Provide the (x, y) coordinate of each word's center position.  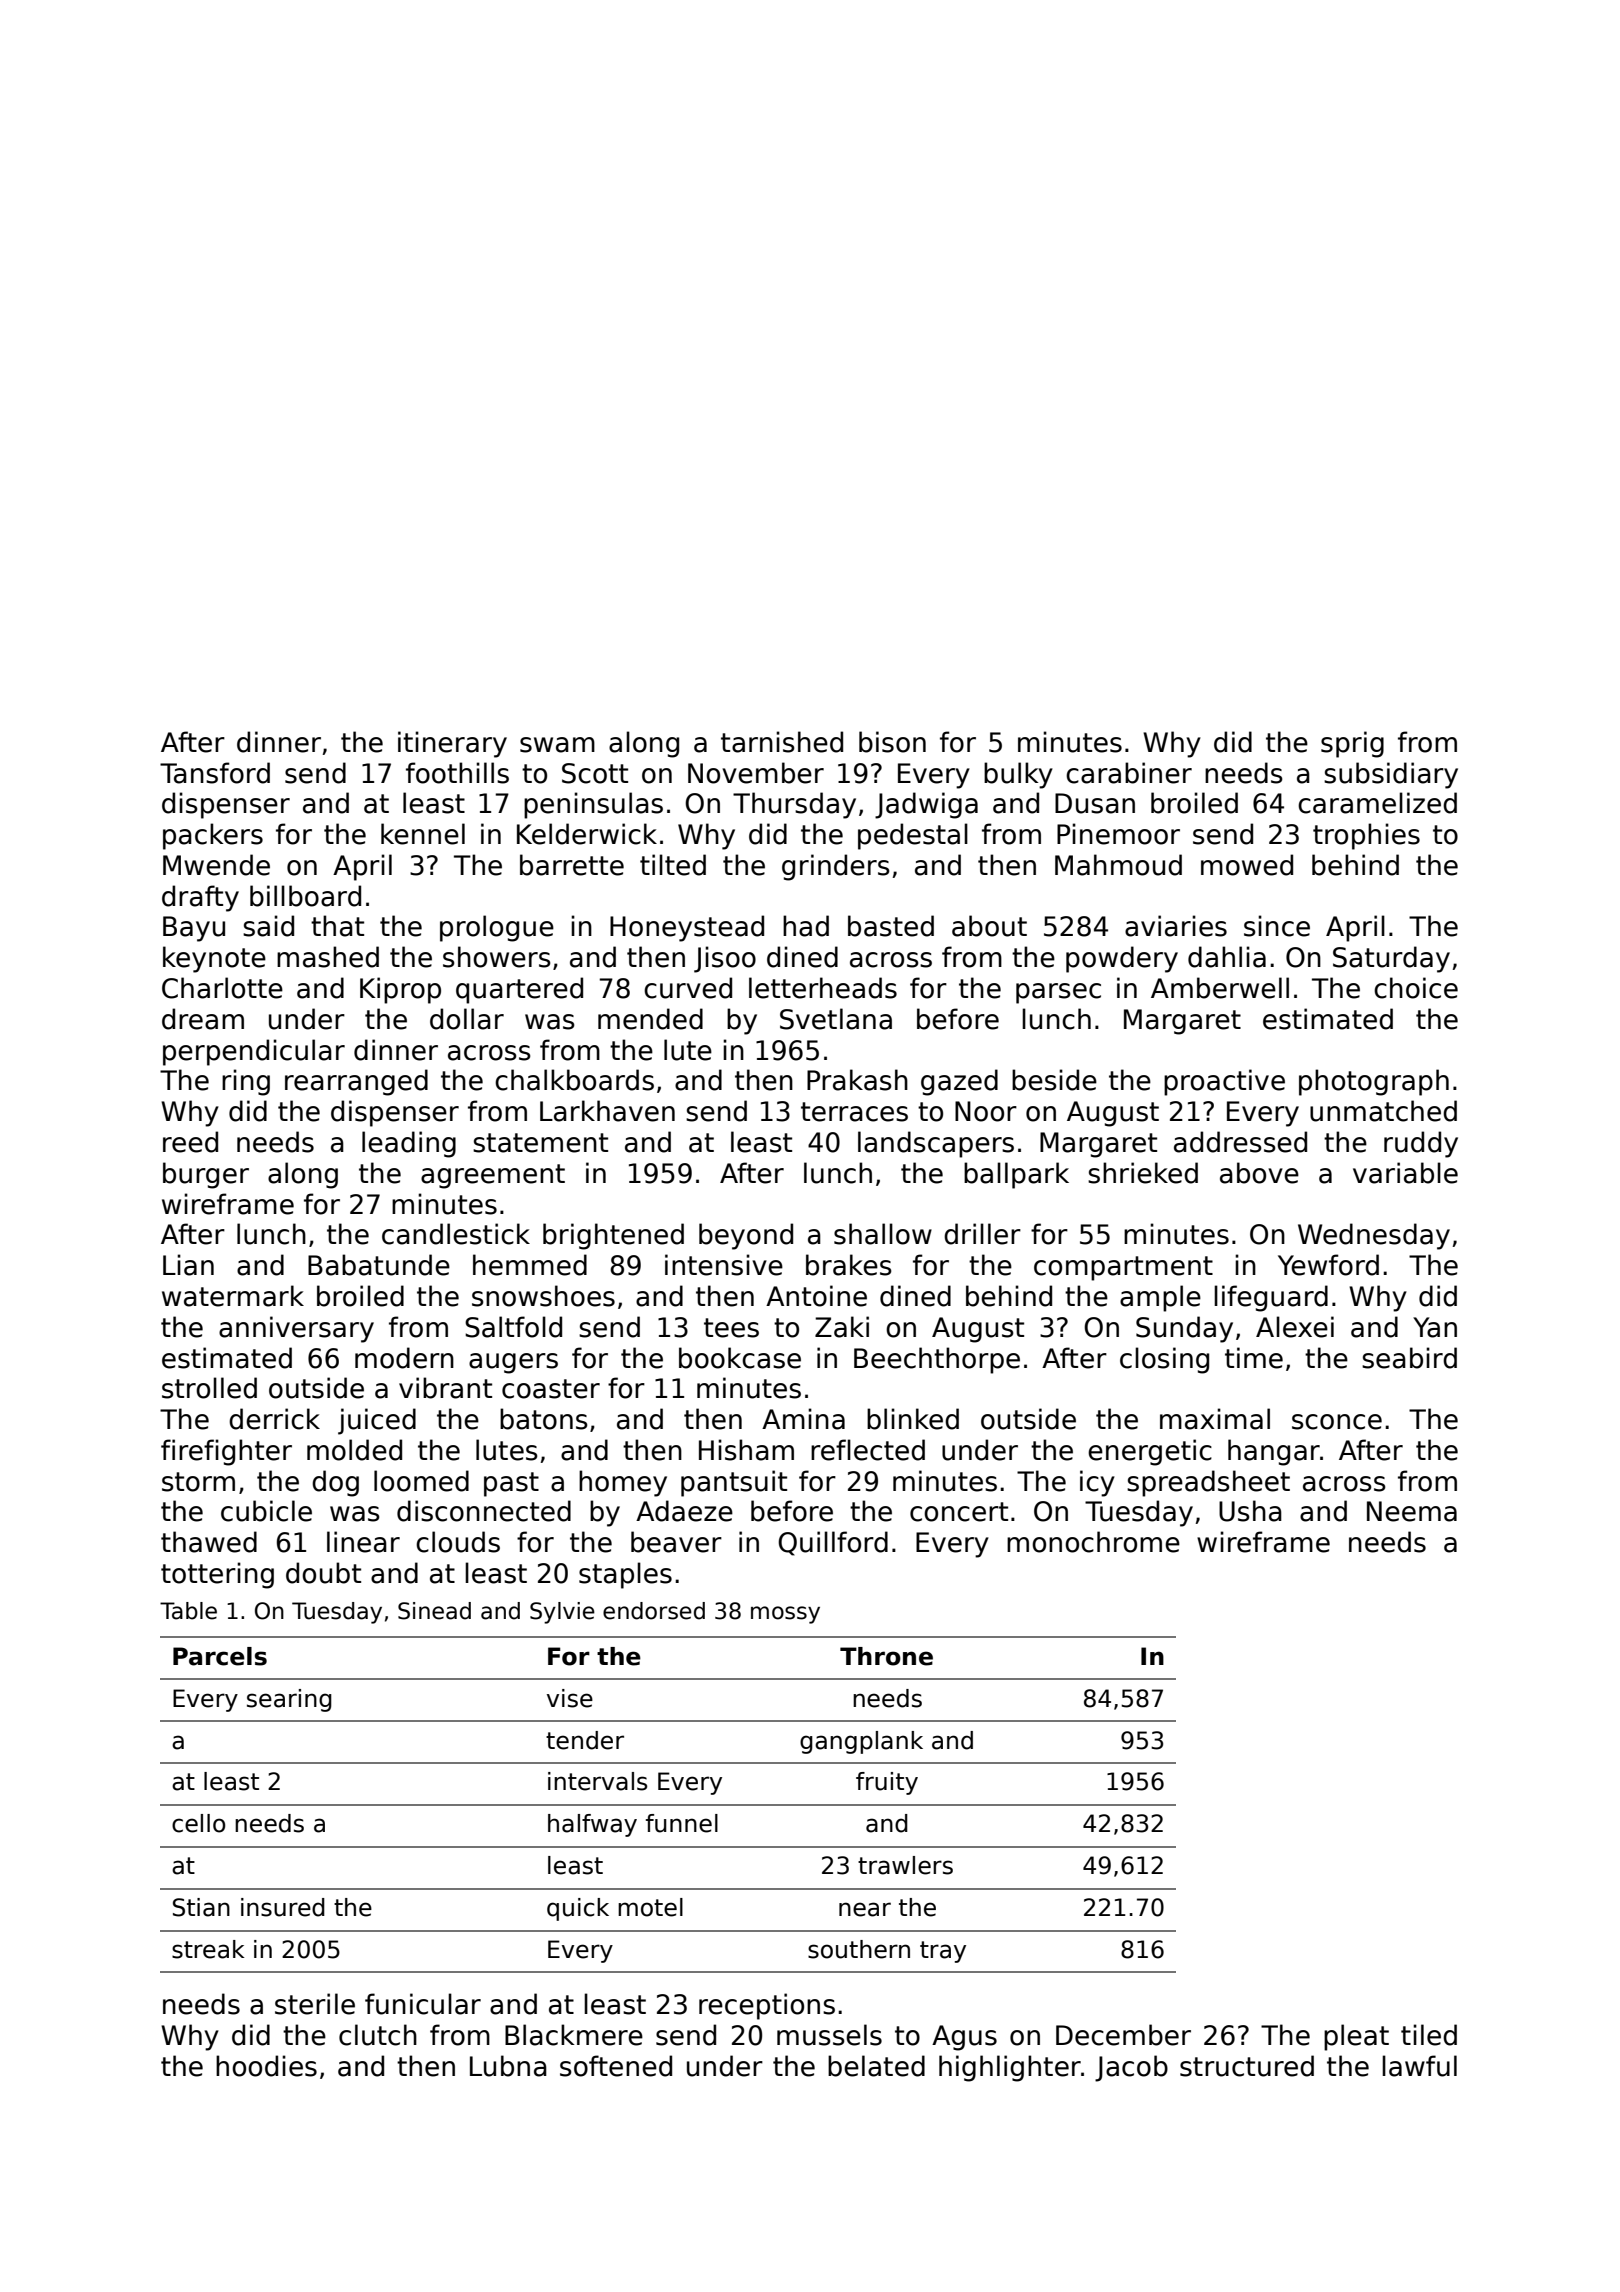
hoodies (266, 2066)
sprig (1352, 744)
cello (198, 1823)
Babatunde (379, 1265)
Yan (1435, 1327)
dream (203, 1019)
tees (731, 1328)
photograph (1374, 1082)
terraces (854, 1112)
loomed (421, 1481)
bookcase (740, 1358)
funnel (682, 1823)
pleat (1356, 2037)
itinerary (452, 744)
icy (1097, 1483)
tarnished (782, 742)
